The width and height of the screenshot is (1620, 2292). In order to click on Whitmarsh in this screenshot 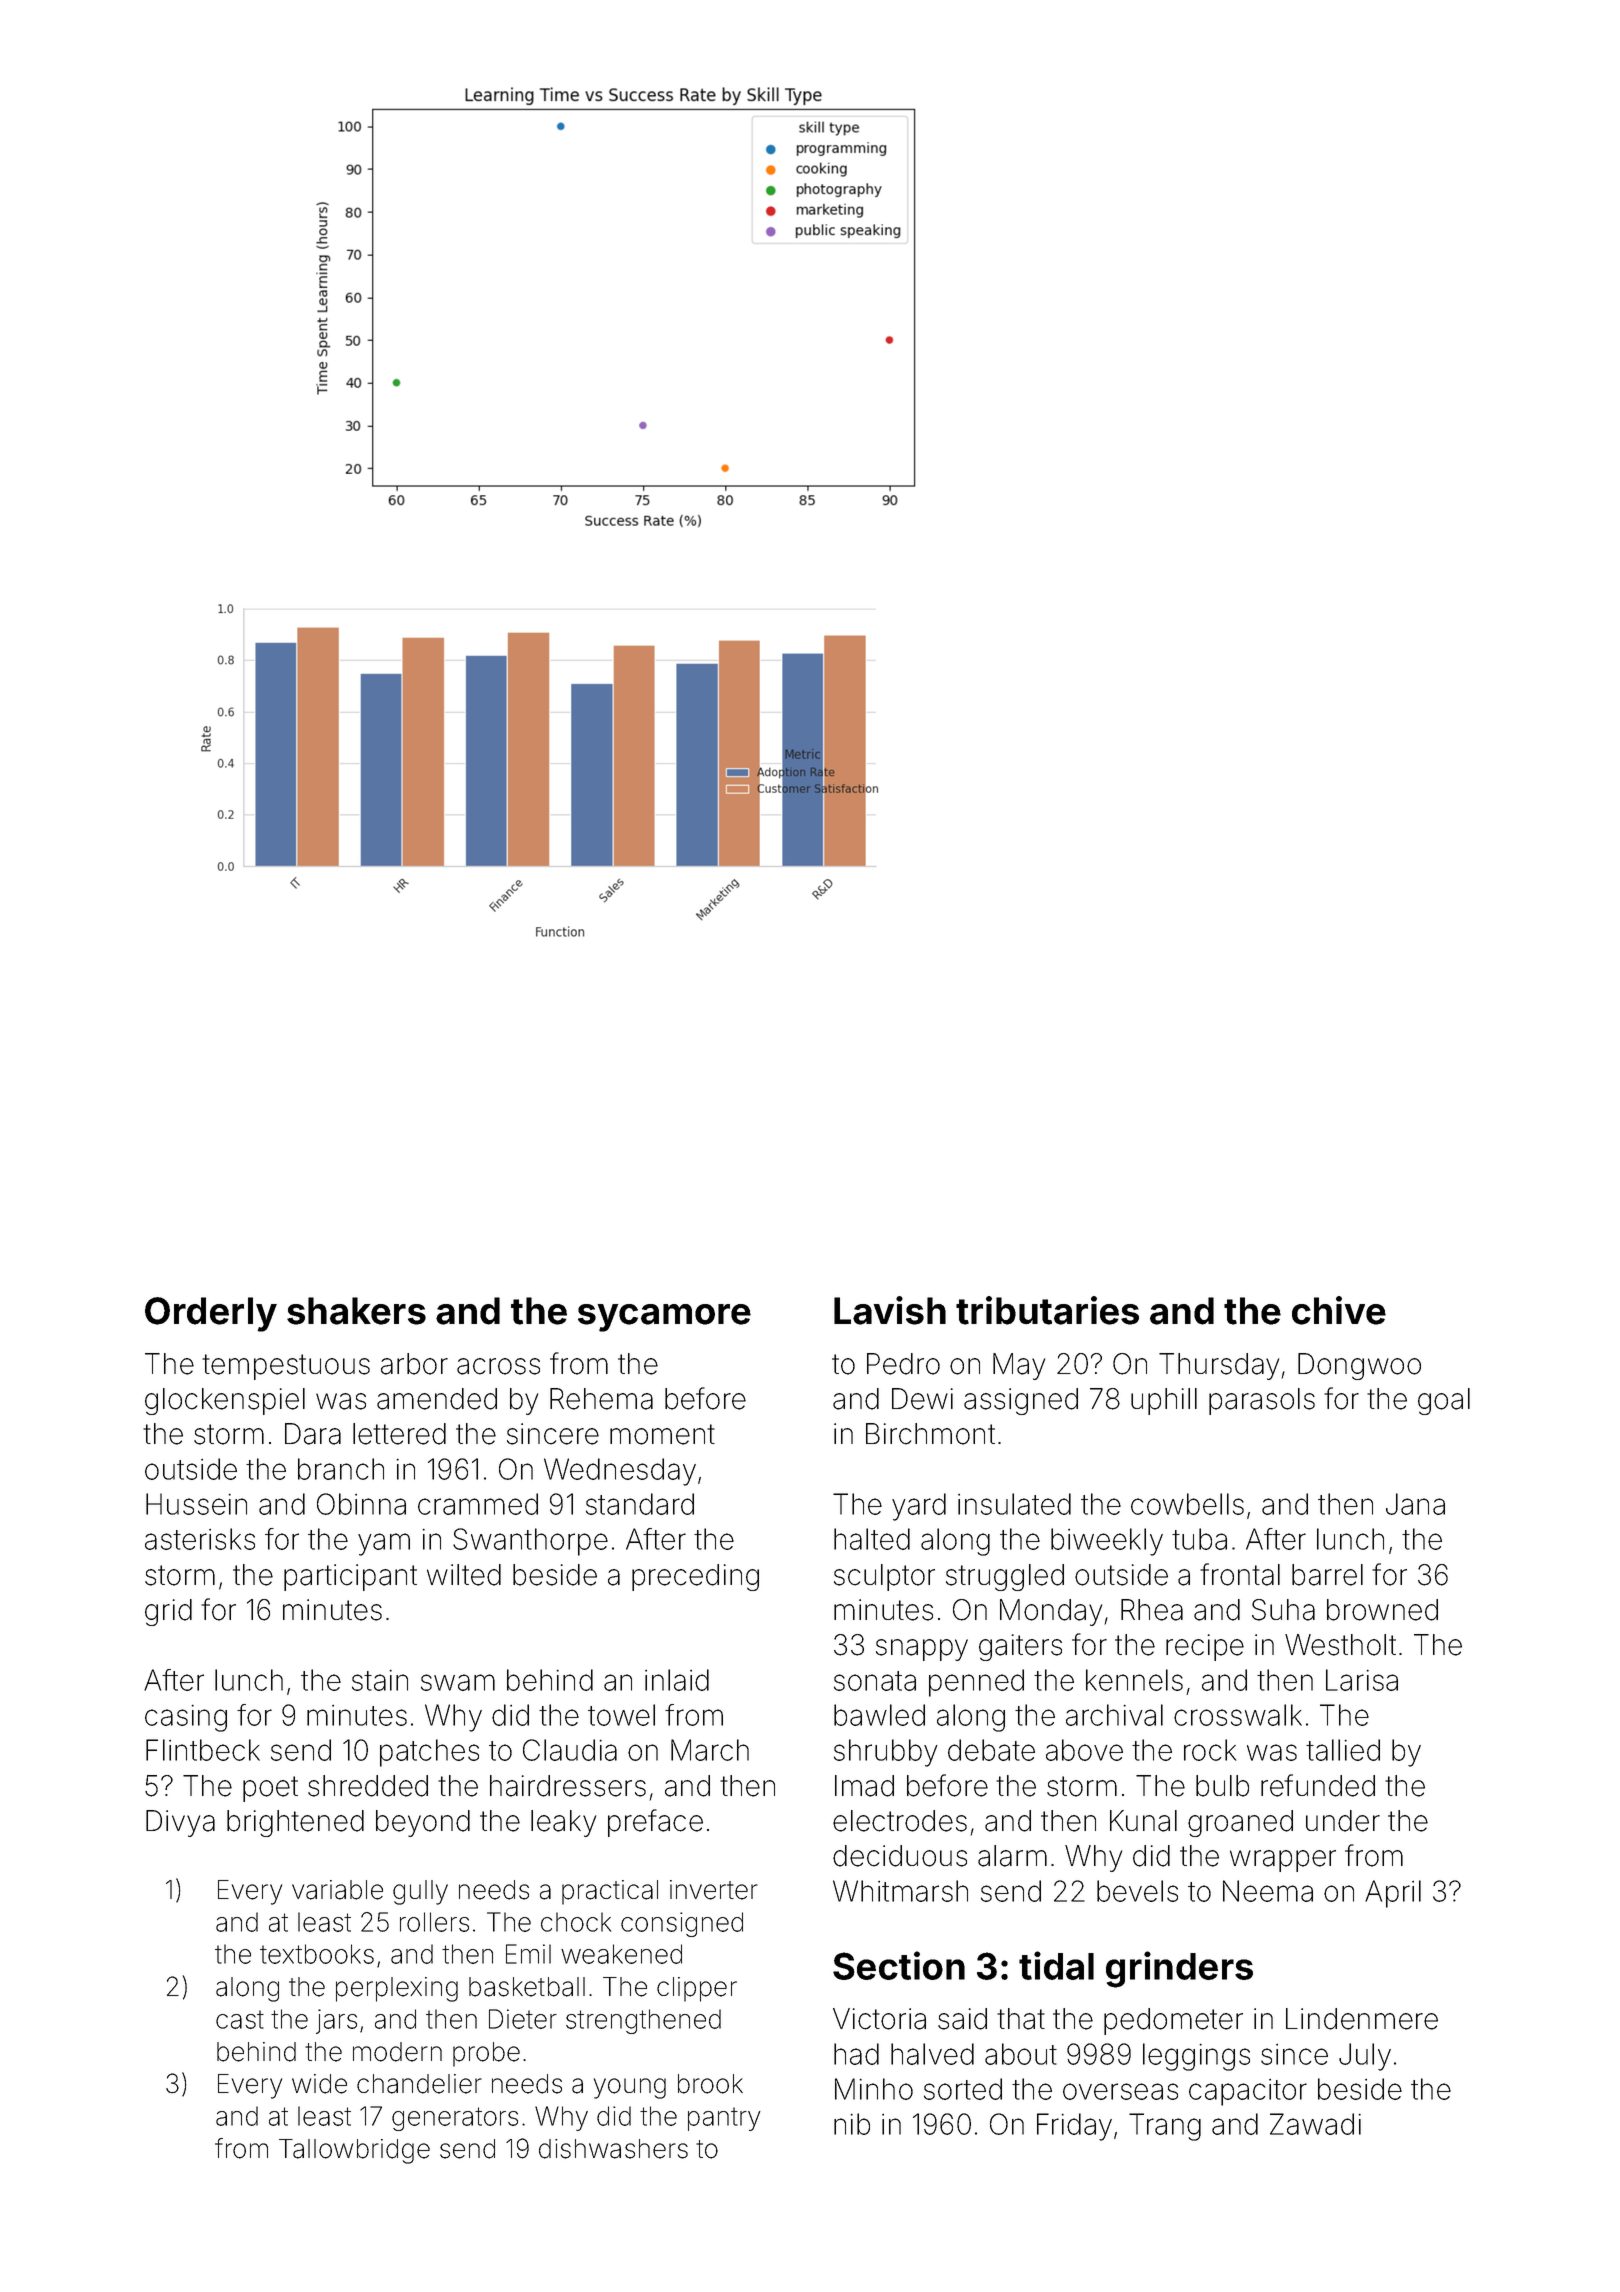, I will do `click(900, 1891)`.
